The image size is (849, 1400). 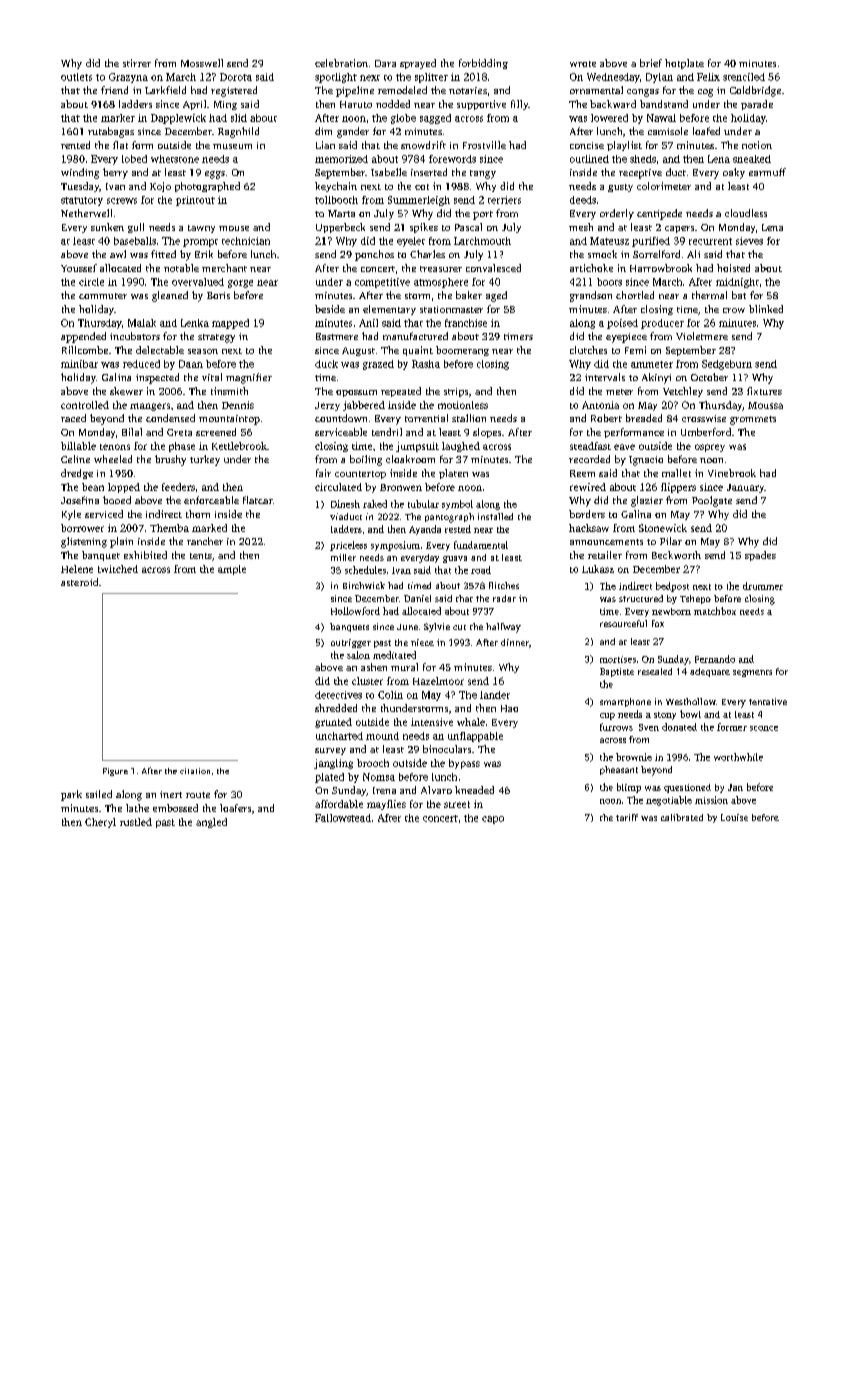 What do you see at coordinates (744, 77) in the screenshot?
I see `stenciled` at bounding box center [744, 77].
